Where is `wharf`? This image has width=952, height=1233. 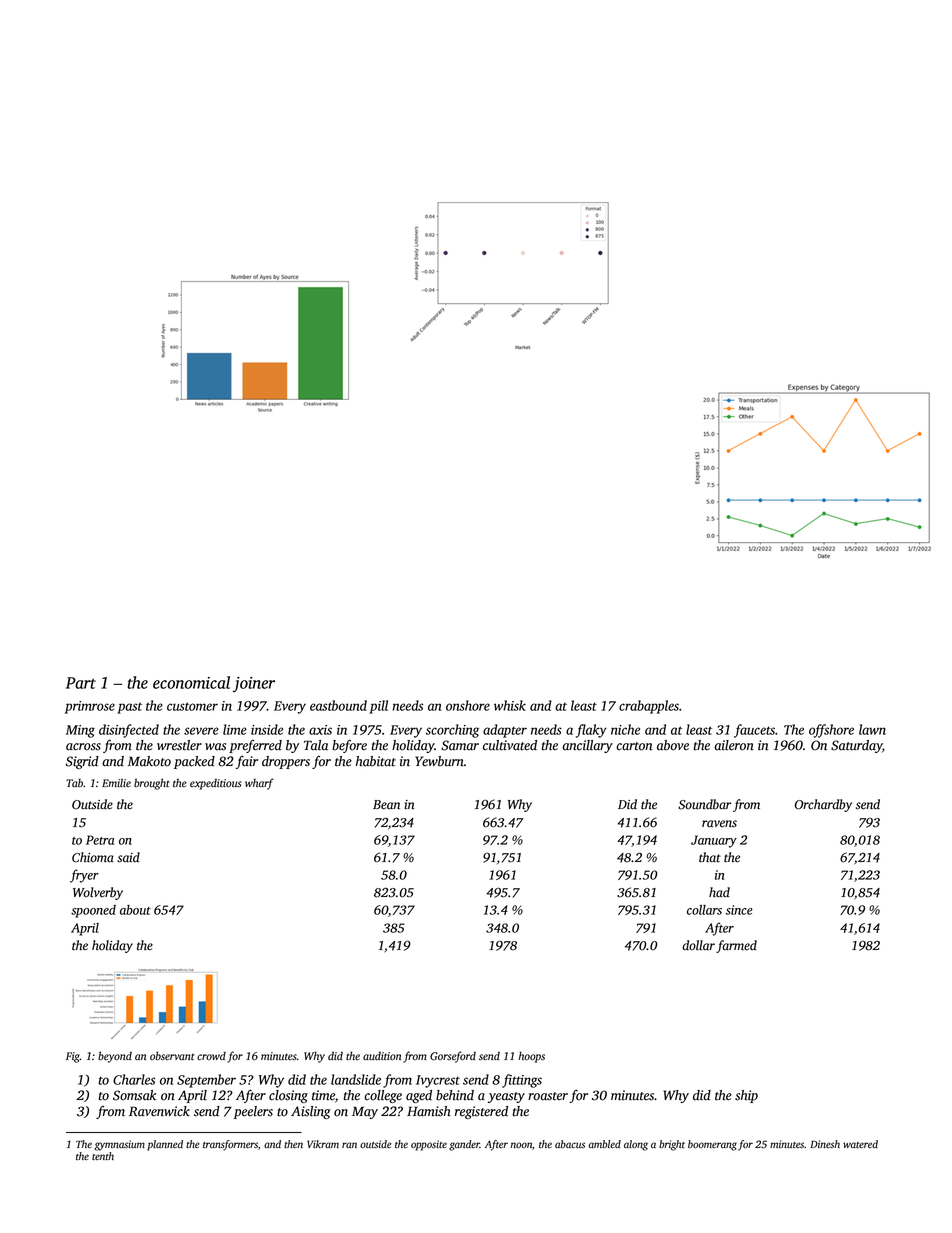
wharf is located at coordinates (259, 784).
